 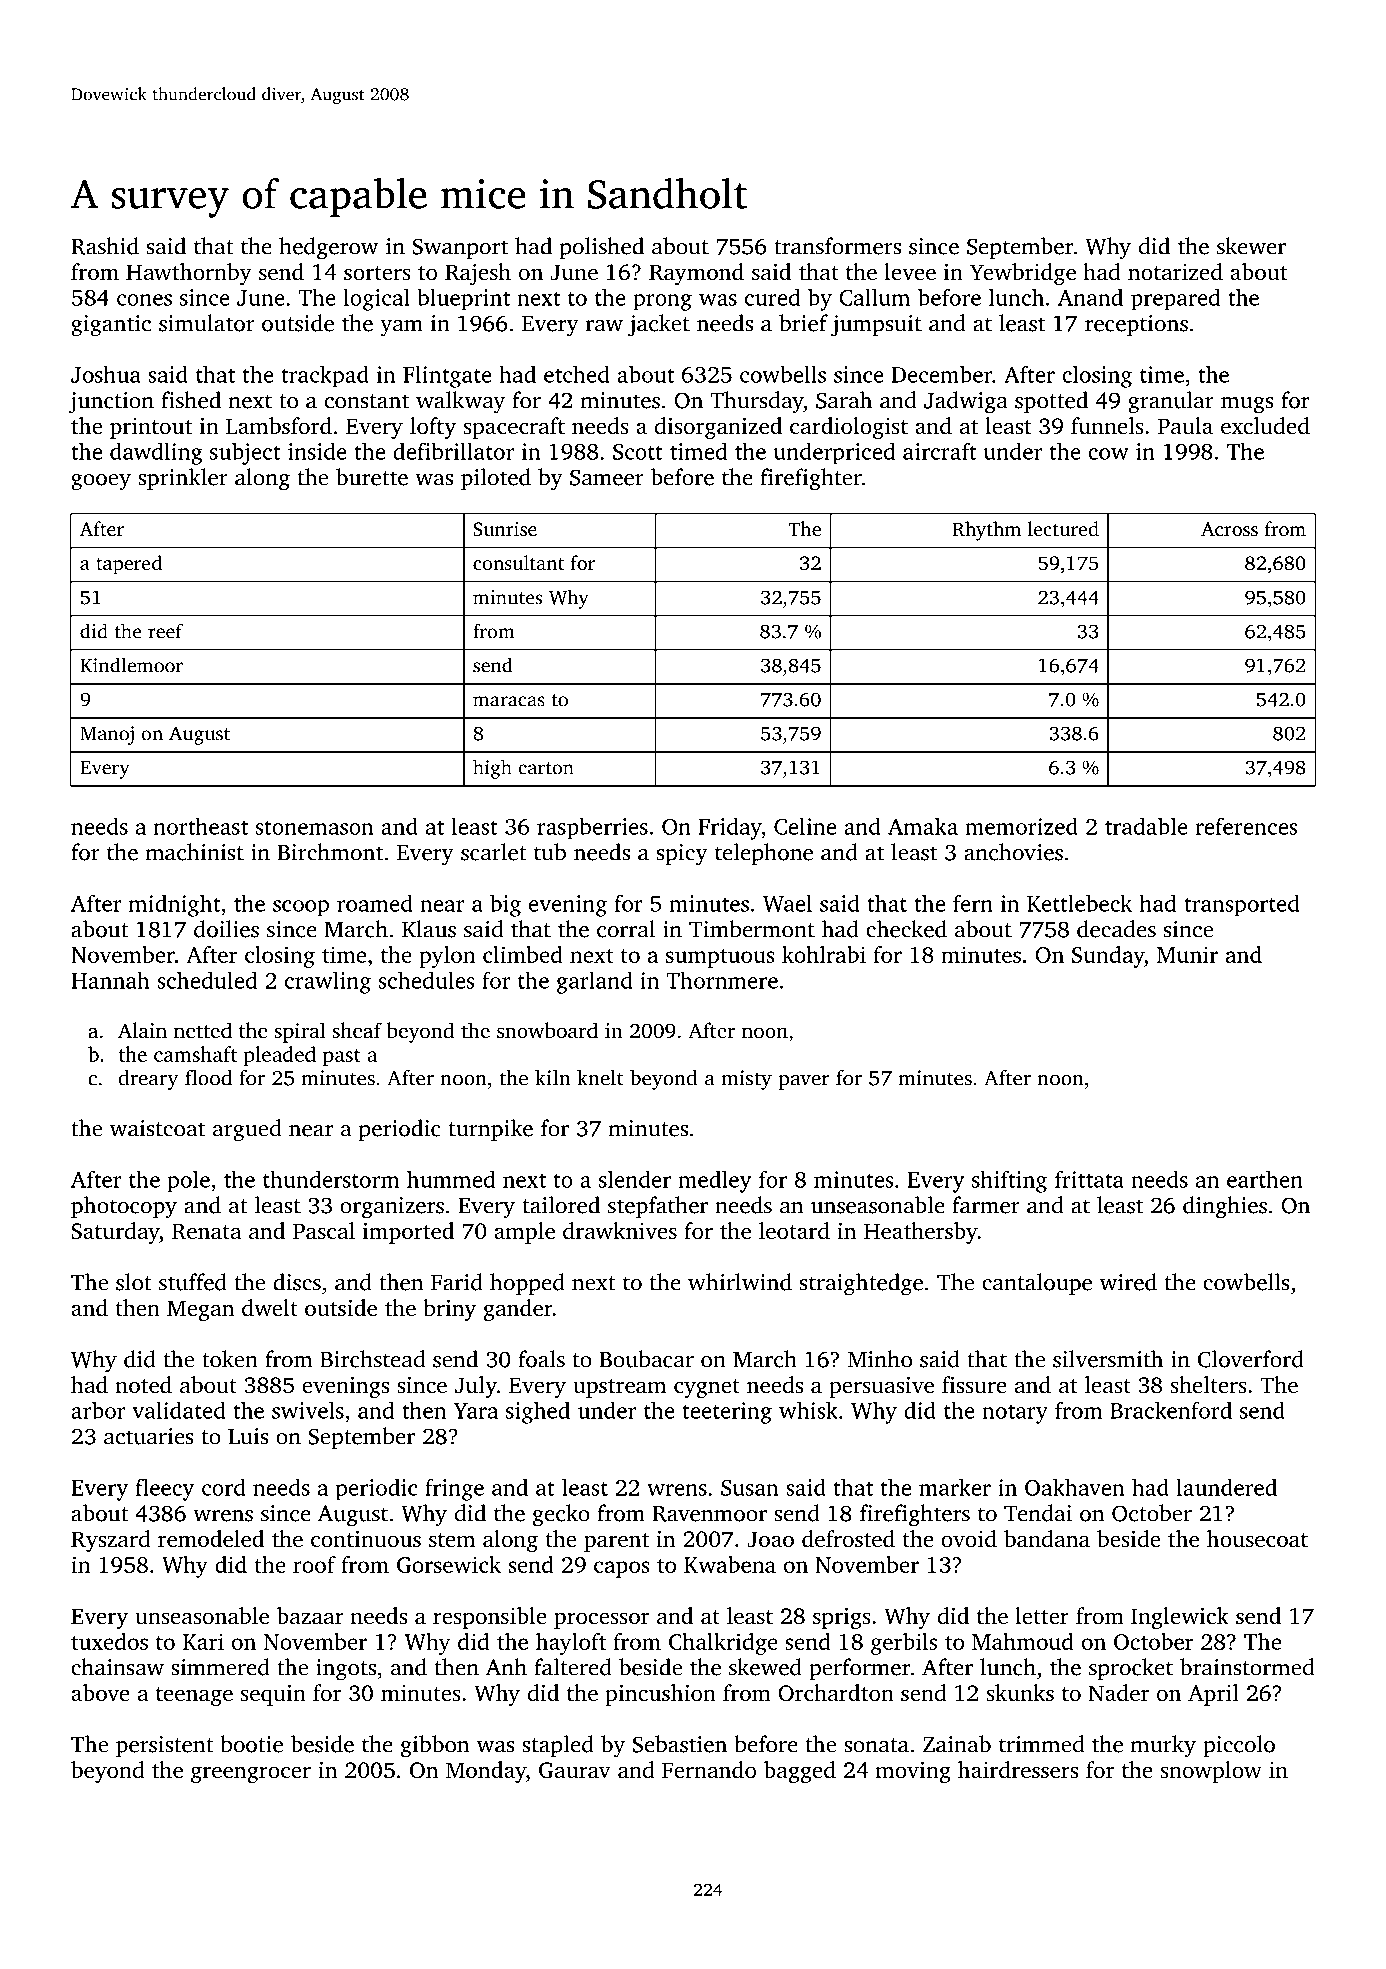 I want to click on validated, so click(x=179, y=1410).
